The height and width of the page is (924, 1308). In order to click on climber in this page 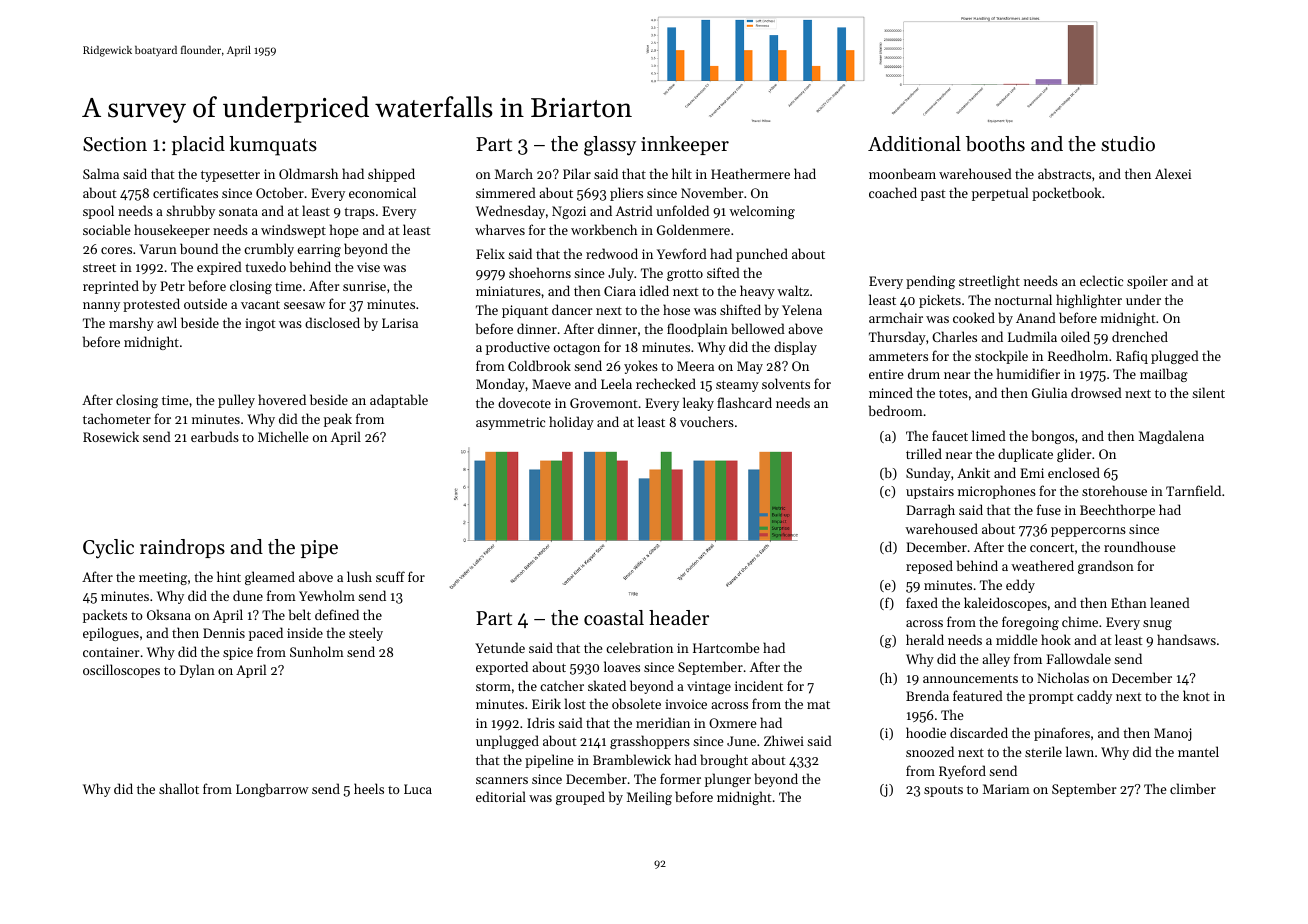, I will do `click(1193, 788)`.
